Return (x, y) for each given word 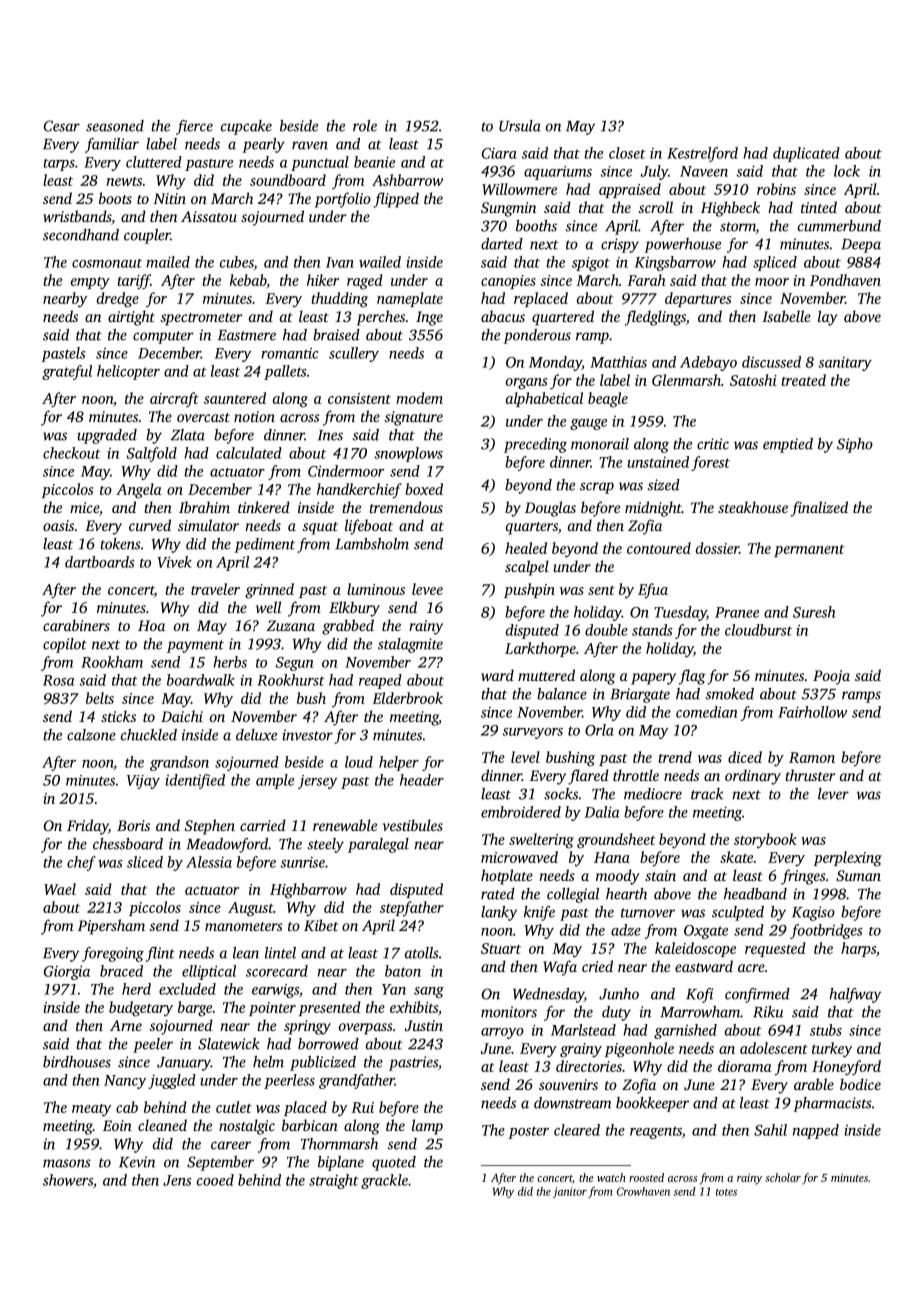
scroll (656, 207)
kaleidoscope (695, 949)
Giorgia (67, 972)
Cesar (62, 126)
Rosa (58, 680)
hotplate (507, 877)
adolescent (774, 1048)
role (365, 126)
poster (528, 1132)
